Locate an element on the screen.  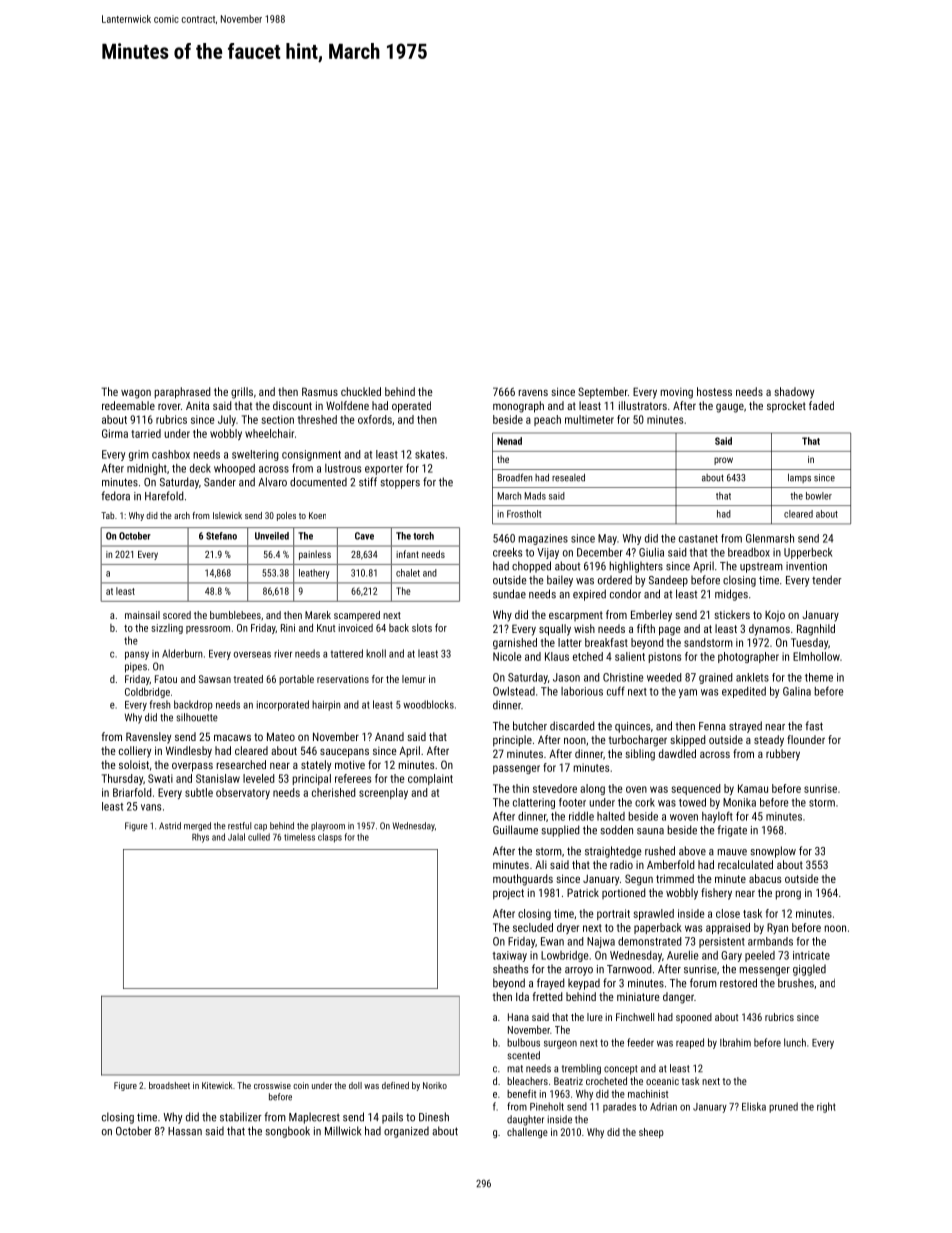
chuckled is located at coordinates (361, 391).
